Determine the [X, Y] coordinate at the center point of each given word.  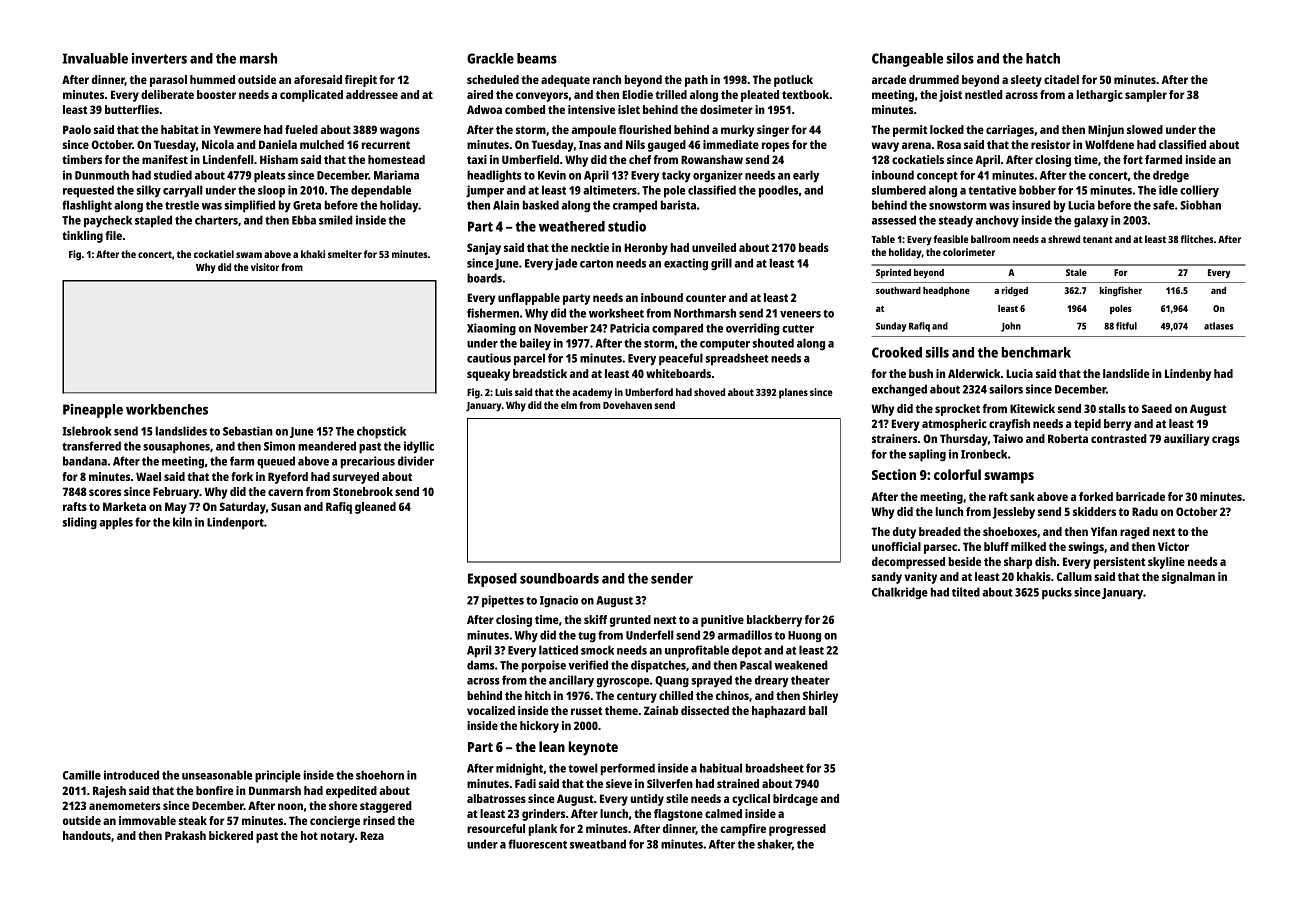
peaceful [681, 359]
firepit [361, 81]
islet [629, 109]
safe [1163, 205]
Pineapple [93, 411]
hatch [1043, 58]
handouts [87, 835]
